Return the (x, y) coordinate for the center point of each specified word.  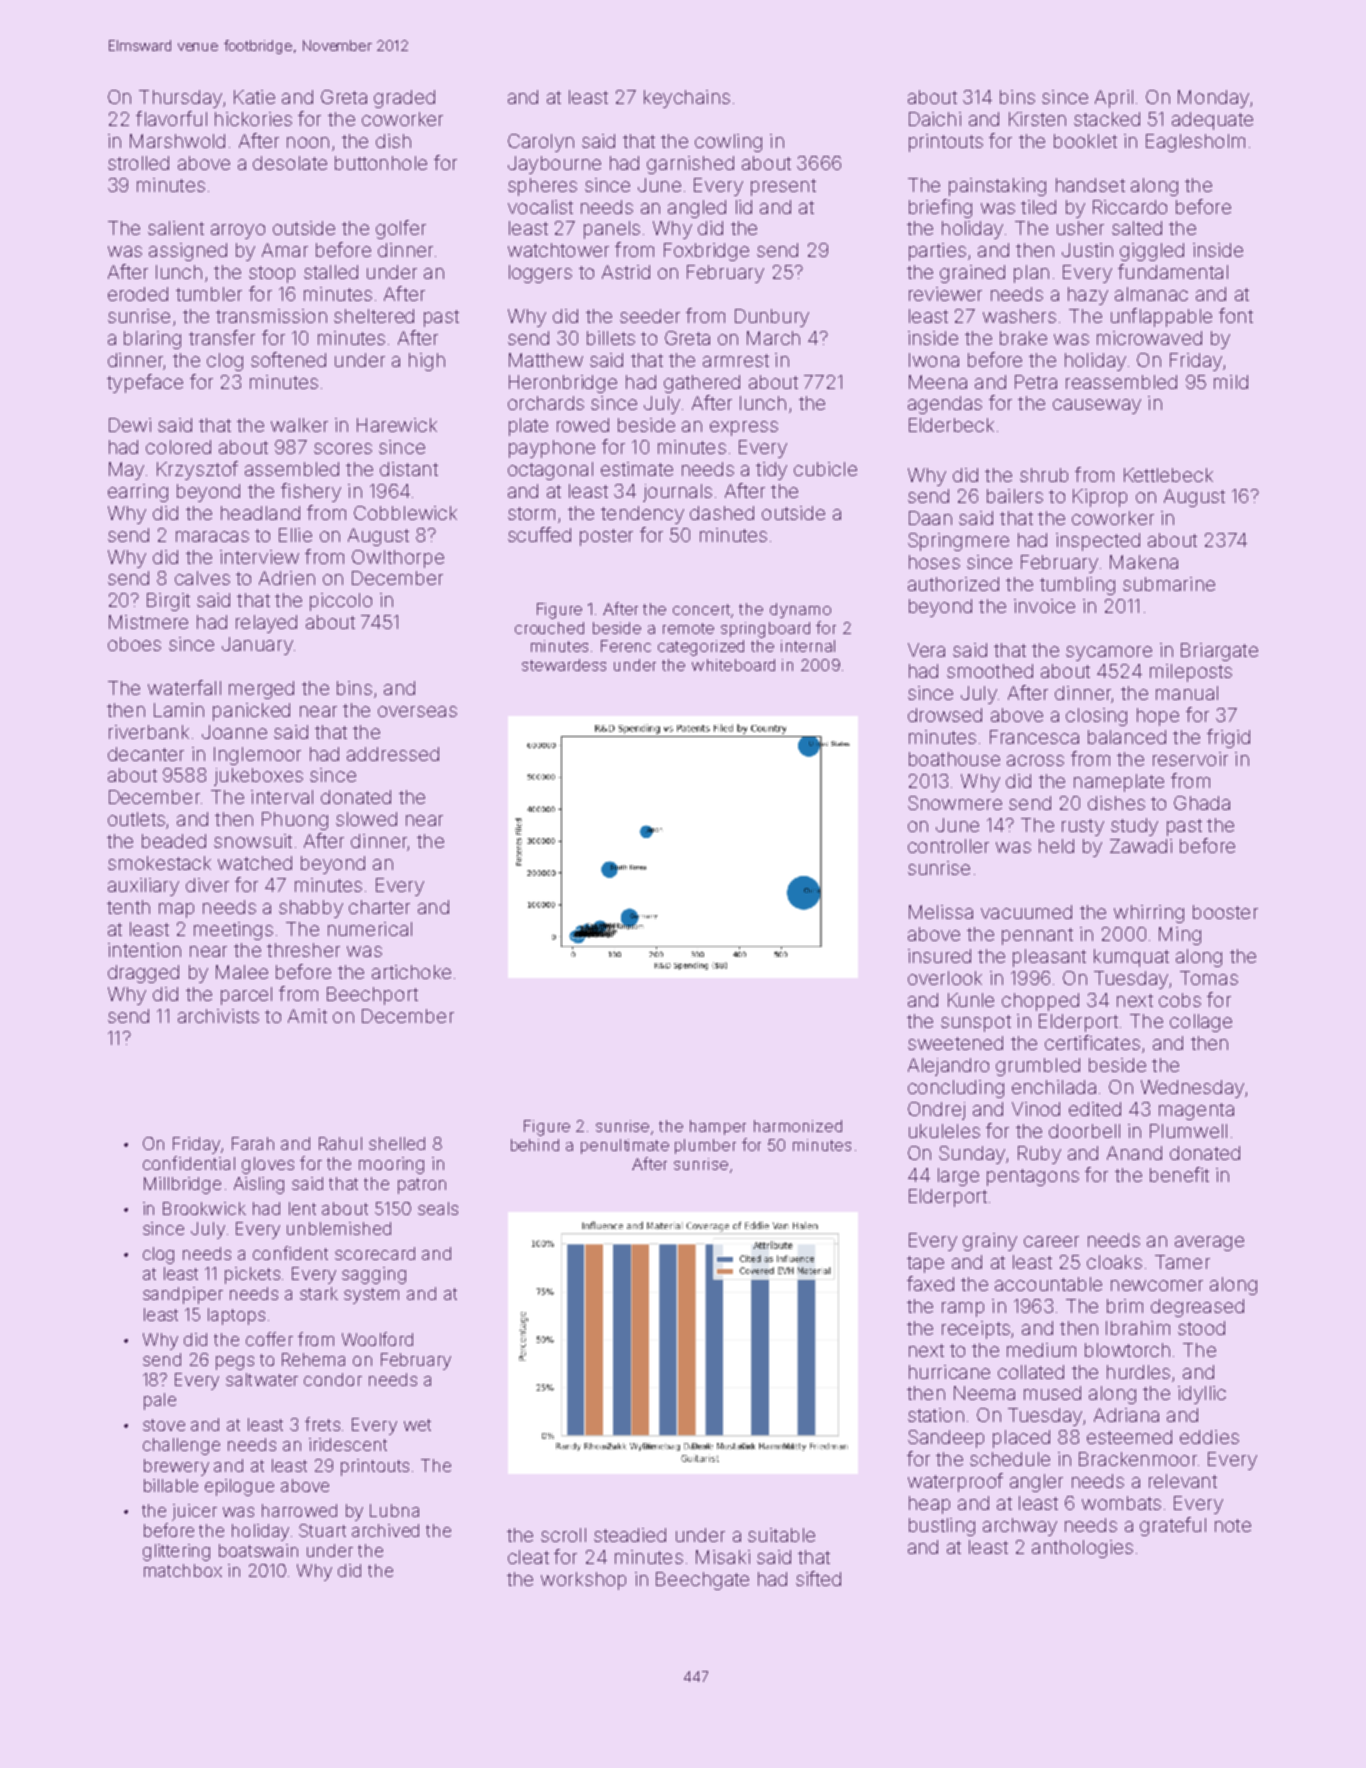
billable (171, 1485)
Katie (254, 97)
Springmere (958, 542)
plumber (705, 1146)
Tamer (1182, 1262)
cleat (528, 1557)
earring (138, 493)
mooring (391, 1165)
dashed (722, 513)
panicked (251, 712)
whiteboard (733, 665)
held (1056, 846)
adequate (1212, 121)
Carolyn (541, 143)
